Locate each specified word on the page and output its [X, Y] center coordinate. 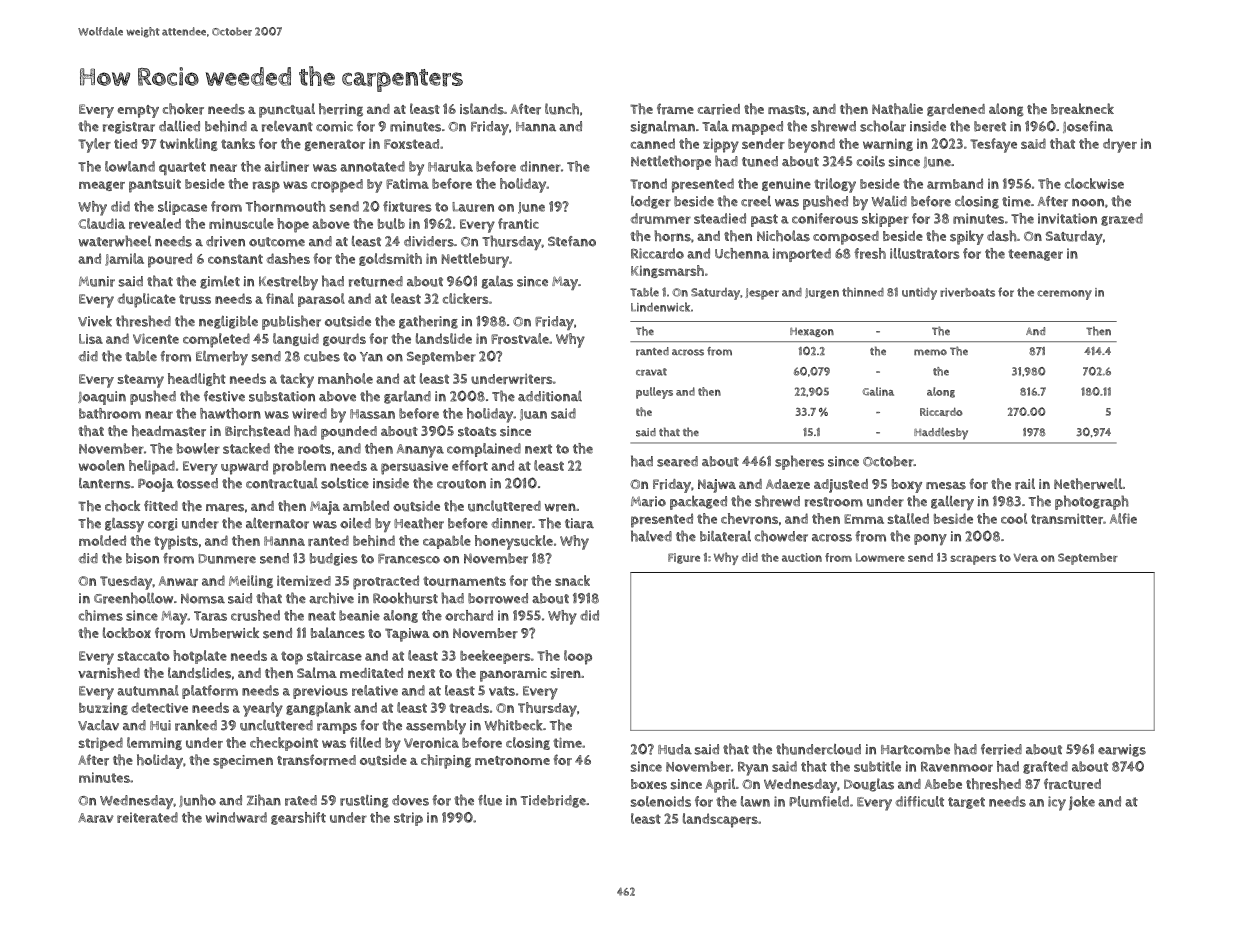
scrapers [973, 560]
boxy [907, 486]
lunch [562, 109]
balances [338, 633]
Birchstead [257, 431]
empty [138, 111]
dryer [1120, 145]
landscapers [720, 820]
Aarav [96, 818]
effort [470, 465]
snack [572, 580]
